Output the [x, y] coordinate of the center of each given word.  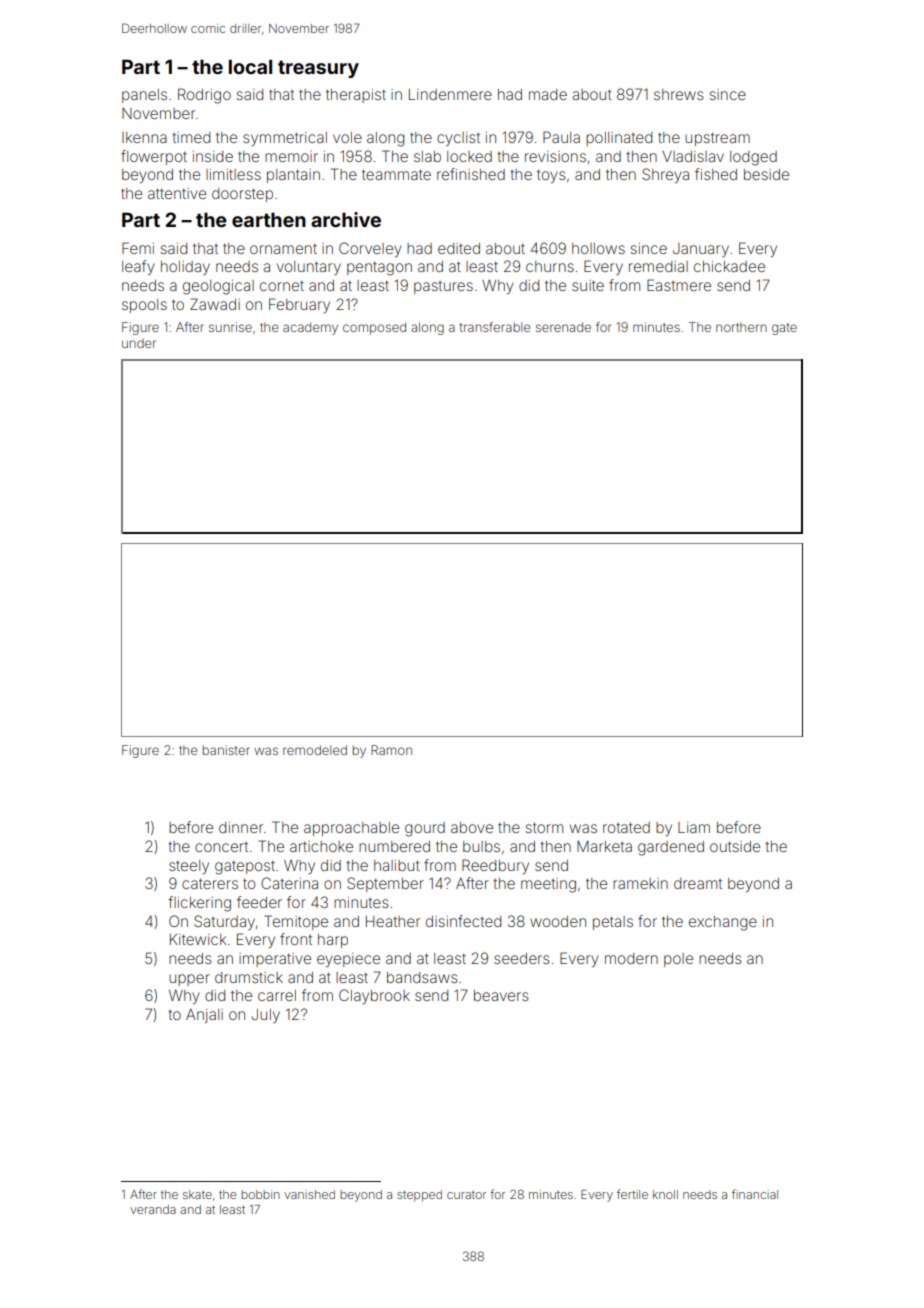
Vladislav [693, 156]
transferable [495, 327]
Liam [694, 827]
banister [226, 750]
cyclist [458, 139]
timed [191, 137]
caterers [210, 883]
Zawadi [215, 304]
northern [741, 327]
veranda [153, 1209]
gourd [425, 829]
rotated [626, 827]
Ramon [391, 750]
